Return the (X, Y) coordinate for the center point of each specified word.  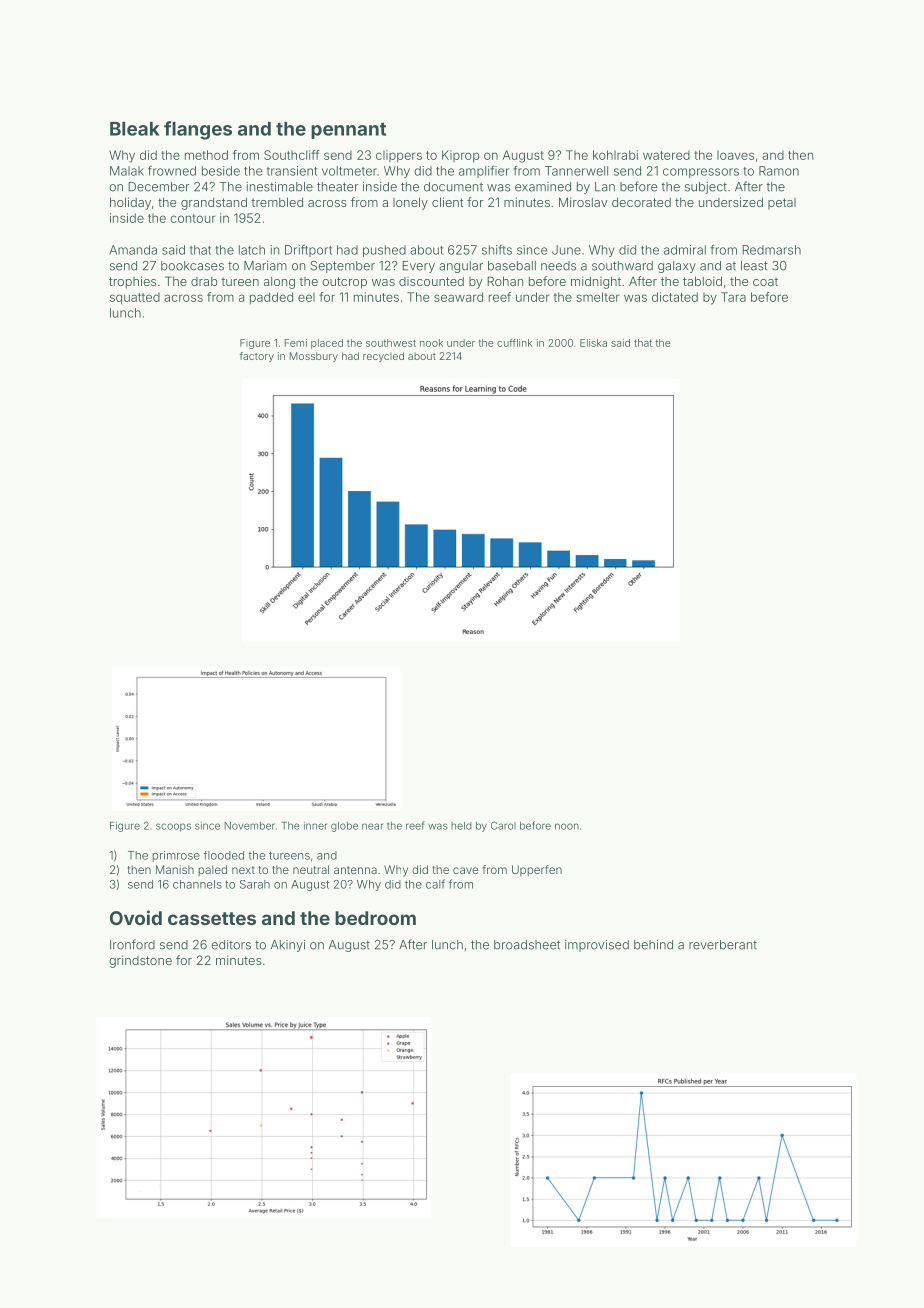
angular (461, 267)
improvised (597, 946)
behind (653, 945)
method (206, 155)
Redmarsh (771, 250)
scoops (173, 827)
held (461, 826)
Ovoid (136, 917)
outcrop (344, 283)
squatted (135, 298)
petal (782, 204)
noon (567, 826)
